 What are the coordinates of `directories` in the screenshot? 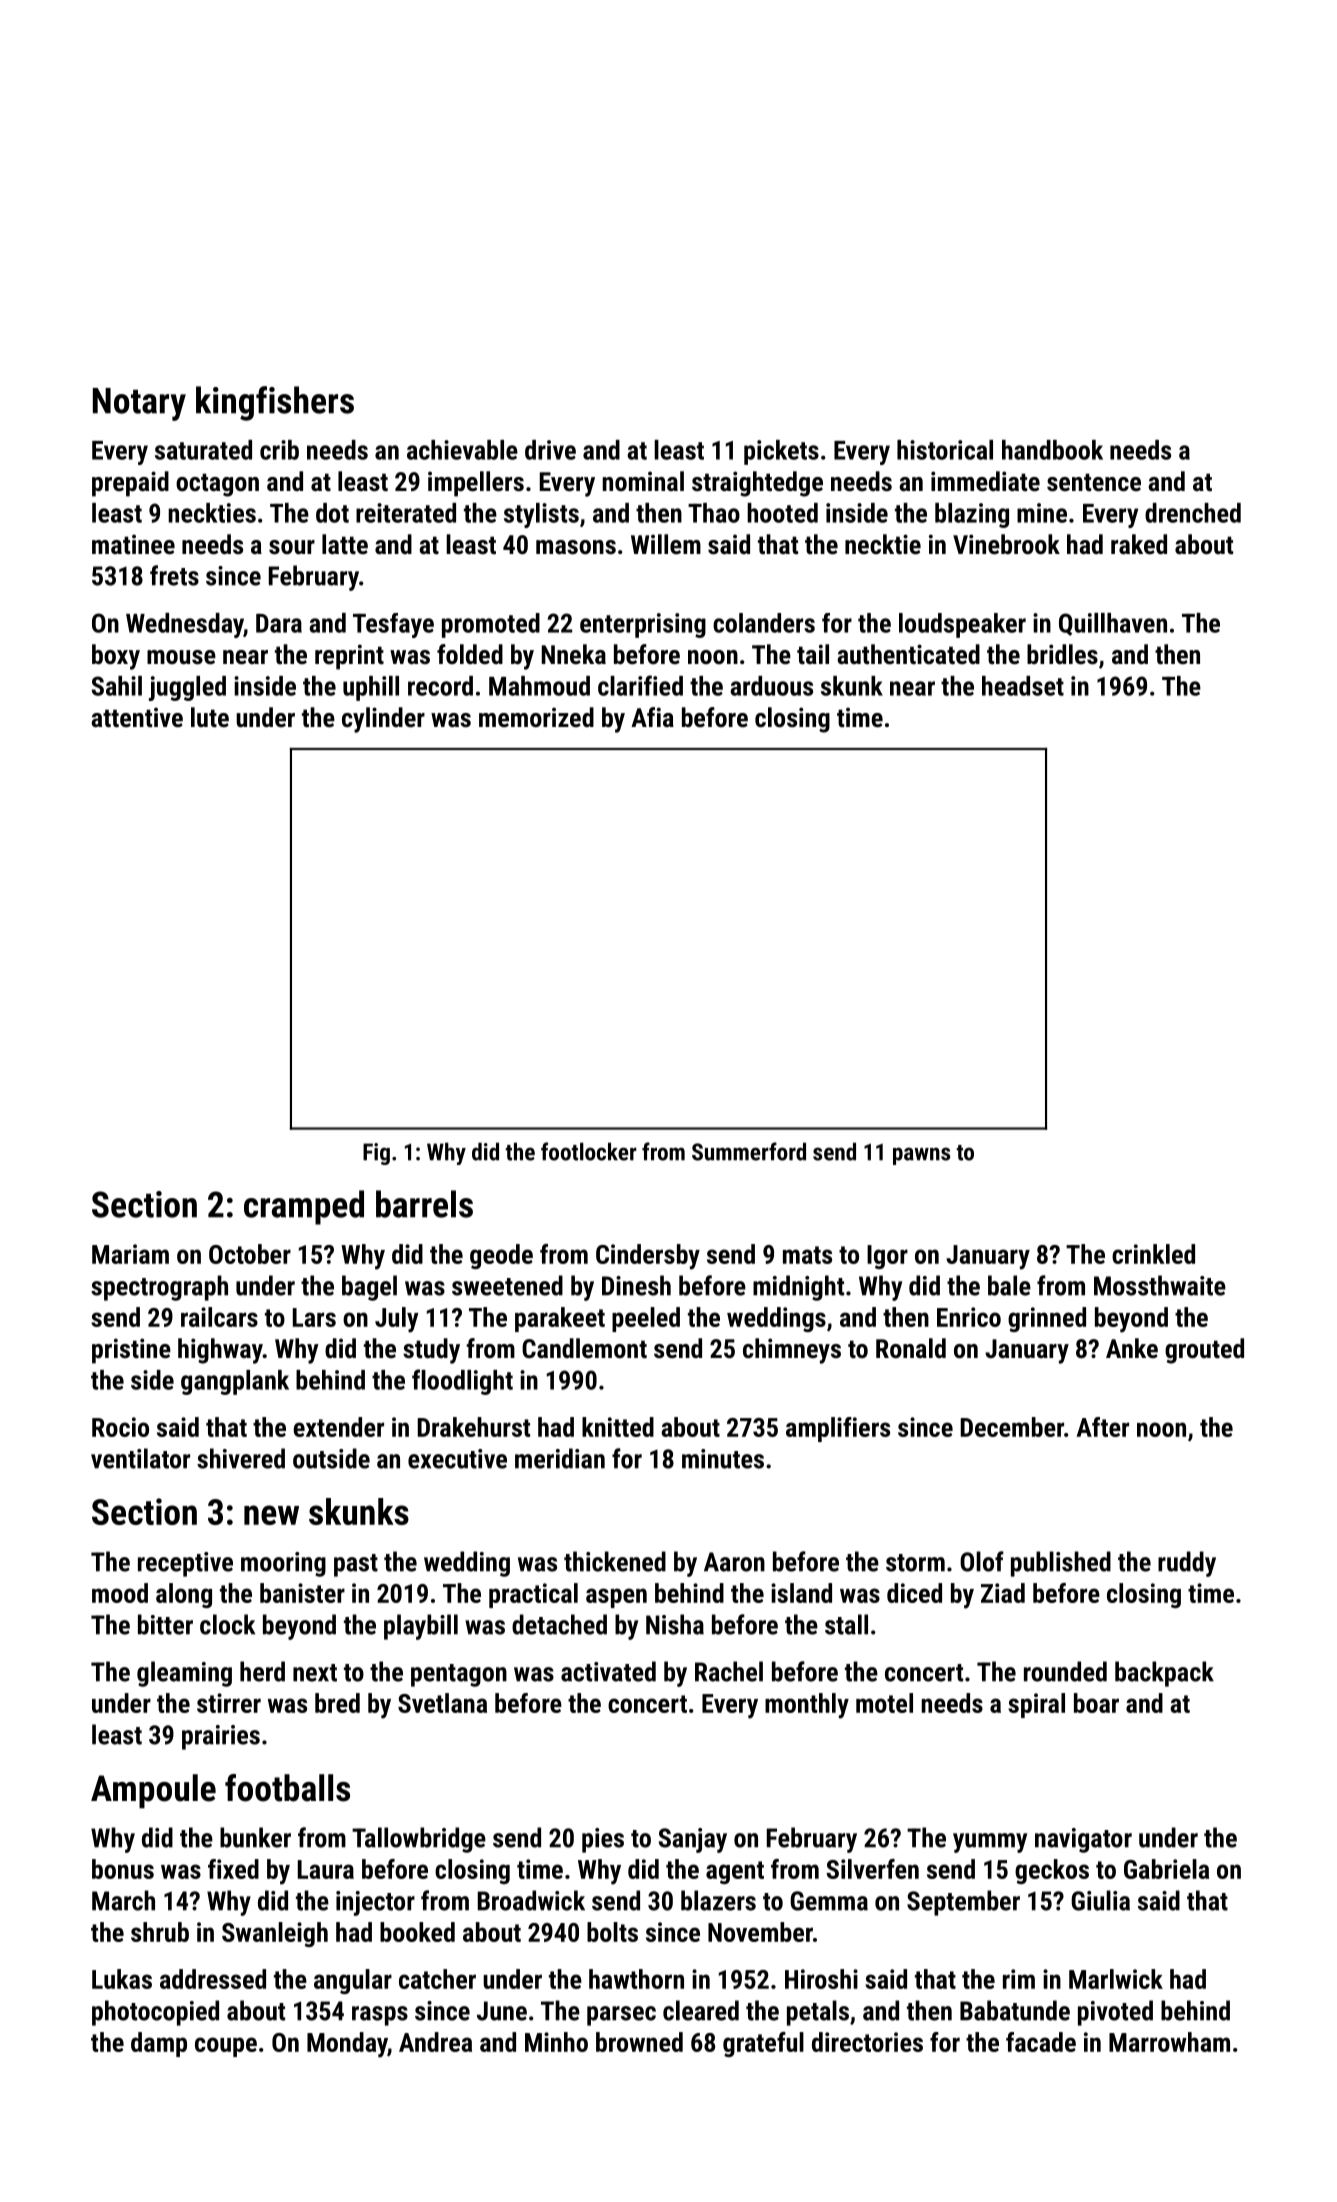 It's located at (867, 2042).
